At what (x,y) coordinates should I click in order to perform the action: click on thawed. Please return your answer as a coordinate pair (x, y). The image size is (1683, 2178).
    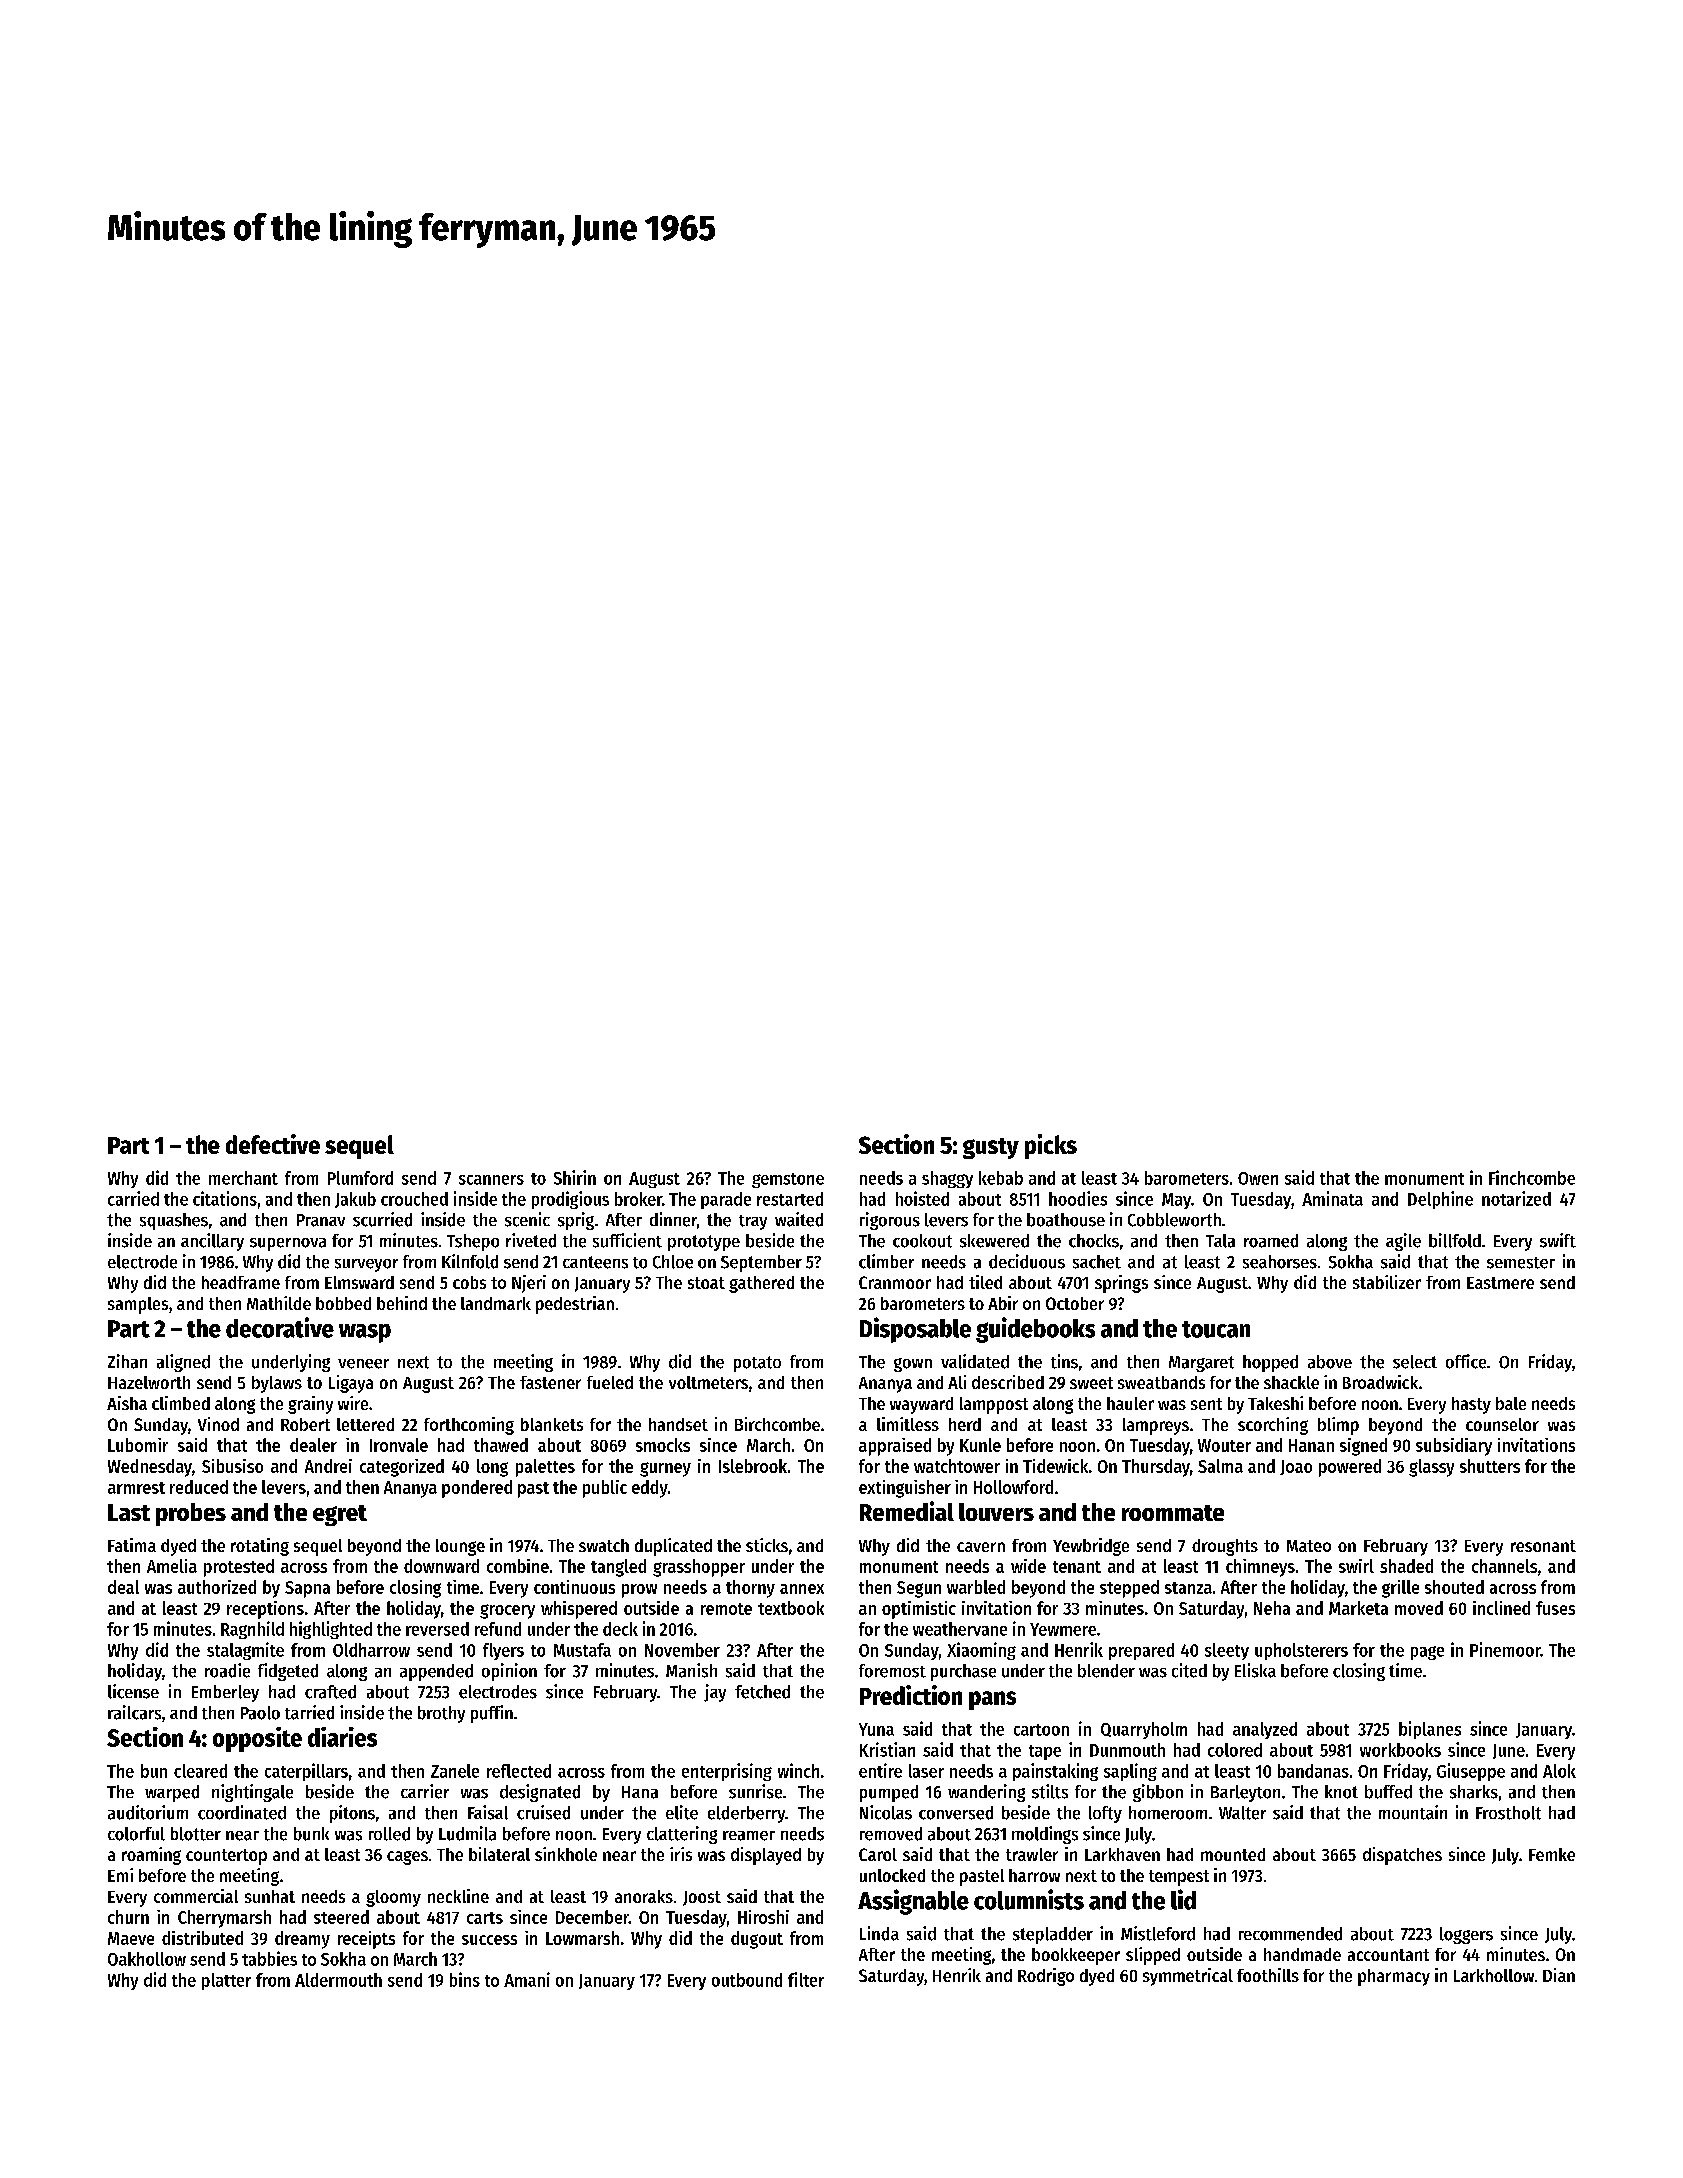
    Looking at the image, I should click on (501, 1445).
